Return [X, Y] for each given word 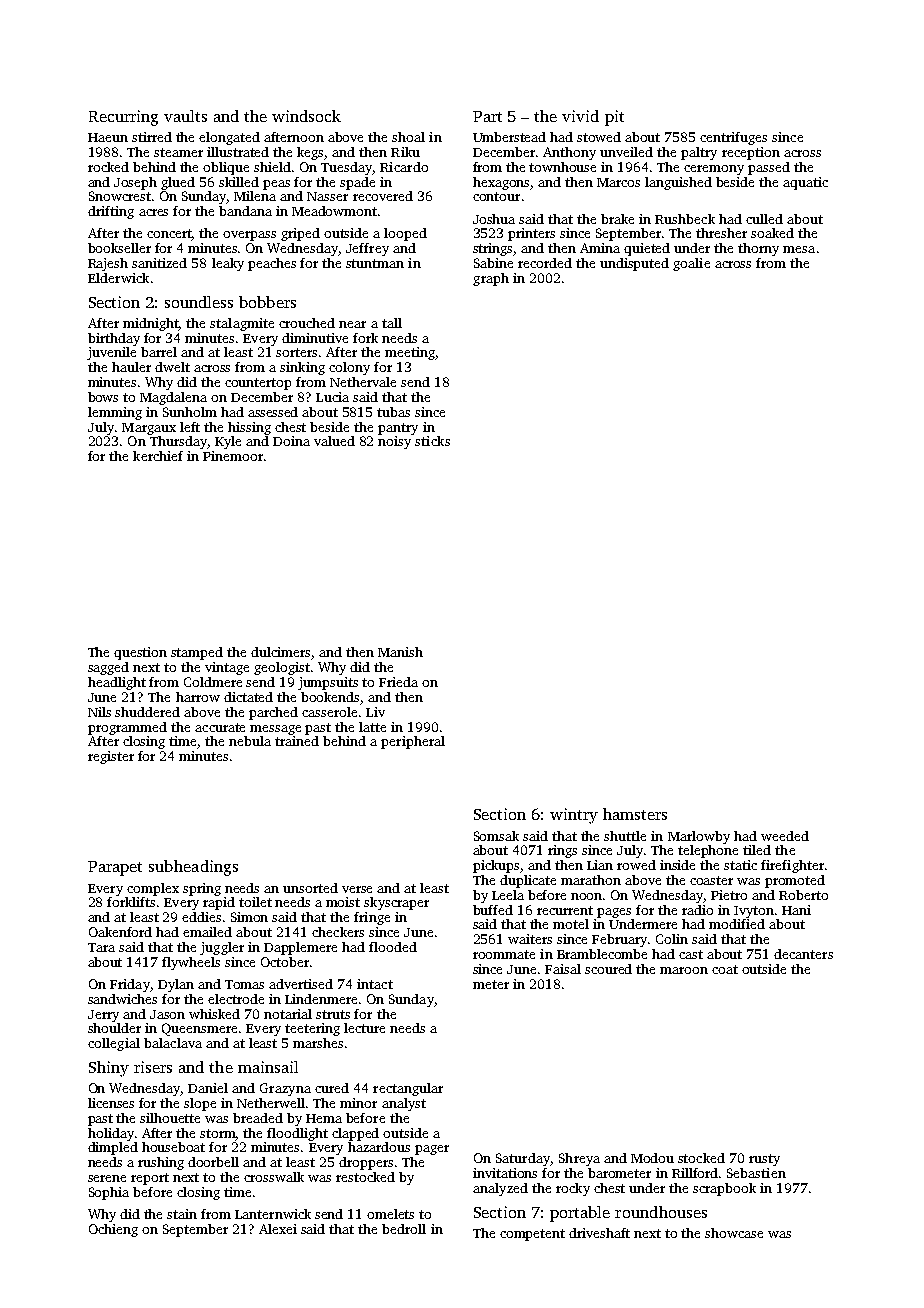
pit [614, 118]
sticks [432, 441]
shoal [408, 137]
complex [153, 889]
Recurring [123, 118]
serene [107, 1178]
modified [737, 924]
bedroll [404, 1229]
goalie [691, 264]
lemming [115, 413]
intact [375, 984]
